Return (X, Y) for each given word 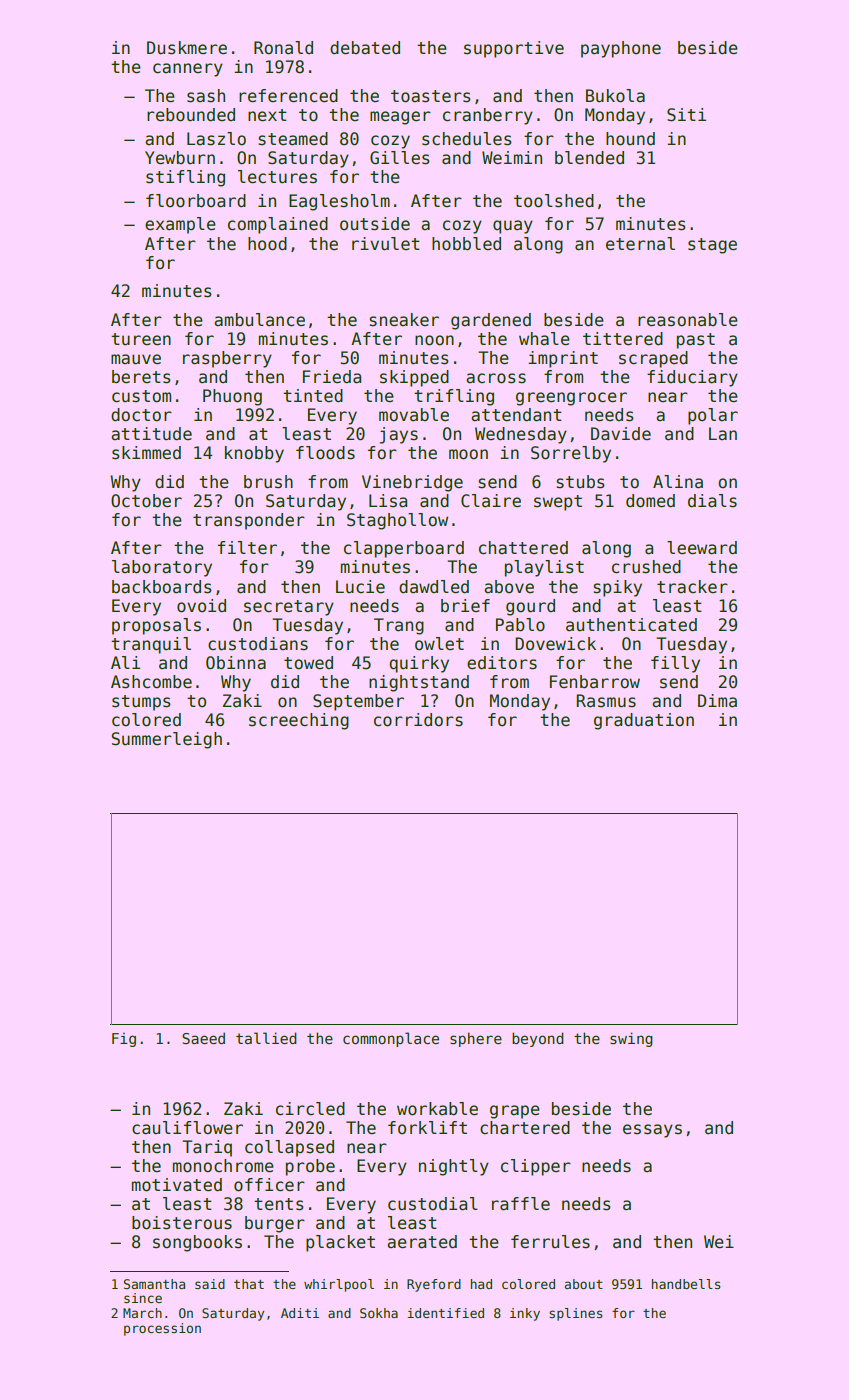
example (180, 225)
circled (310, 1109)
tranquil (151, 645)
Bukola (615, 96)
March (142, 1313)
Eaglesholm (339, 202)
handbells (686, 1284)
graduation (644, 721)
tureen (141, 339)
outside (375, 224)
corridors (418, 720)
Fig (124, 1039)
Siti (686, 115)
